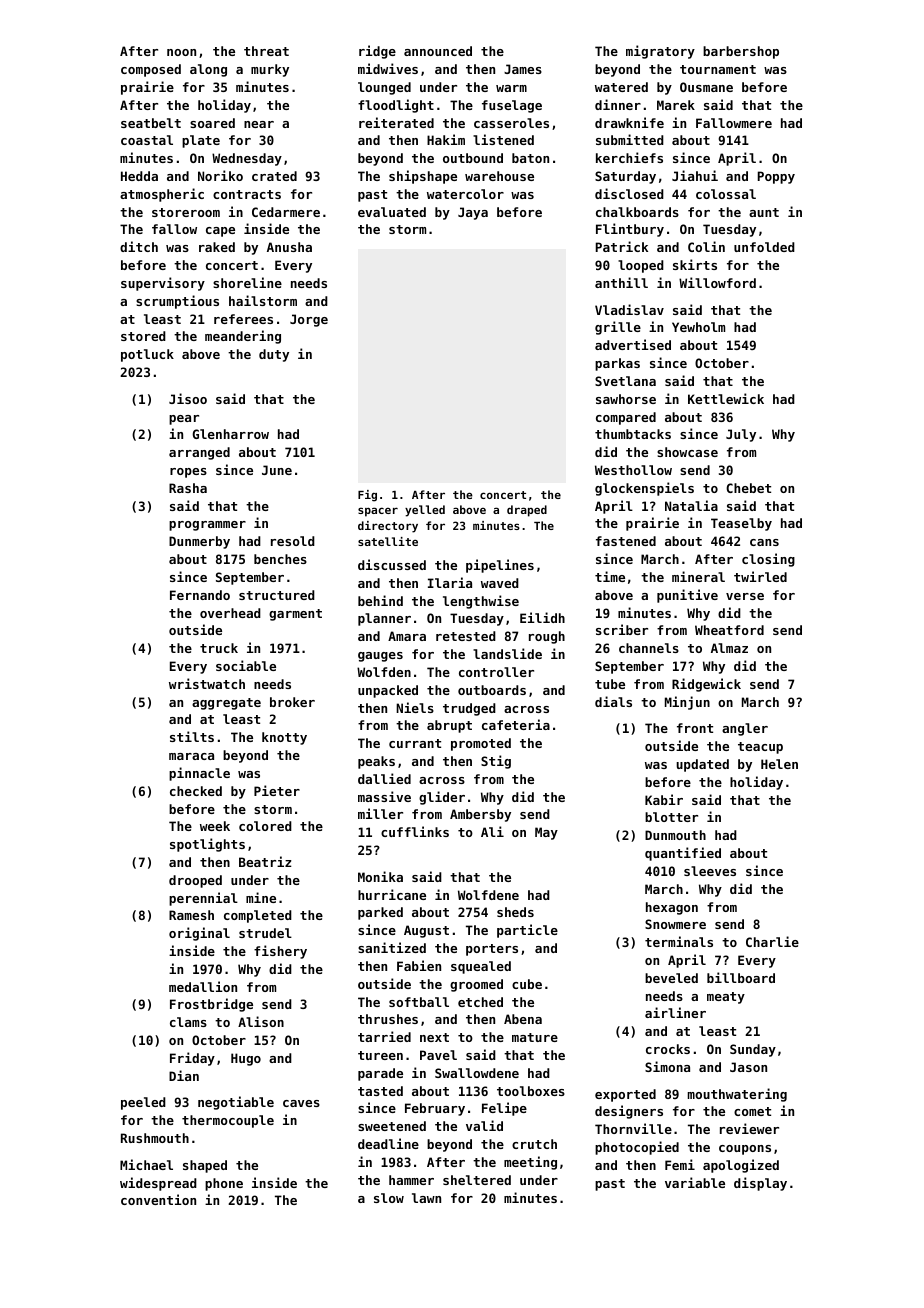 This screenshot has width=924, height=1308. Describe the element at coordinates (146, 1164) in the screenshot. I see `Michael` at that location.
